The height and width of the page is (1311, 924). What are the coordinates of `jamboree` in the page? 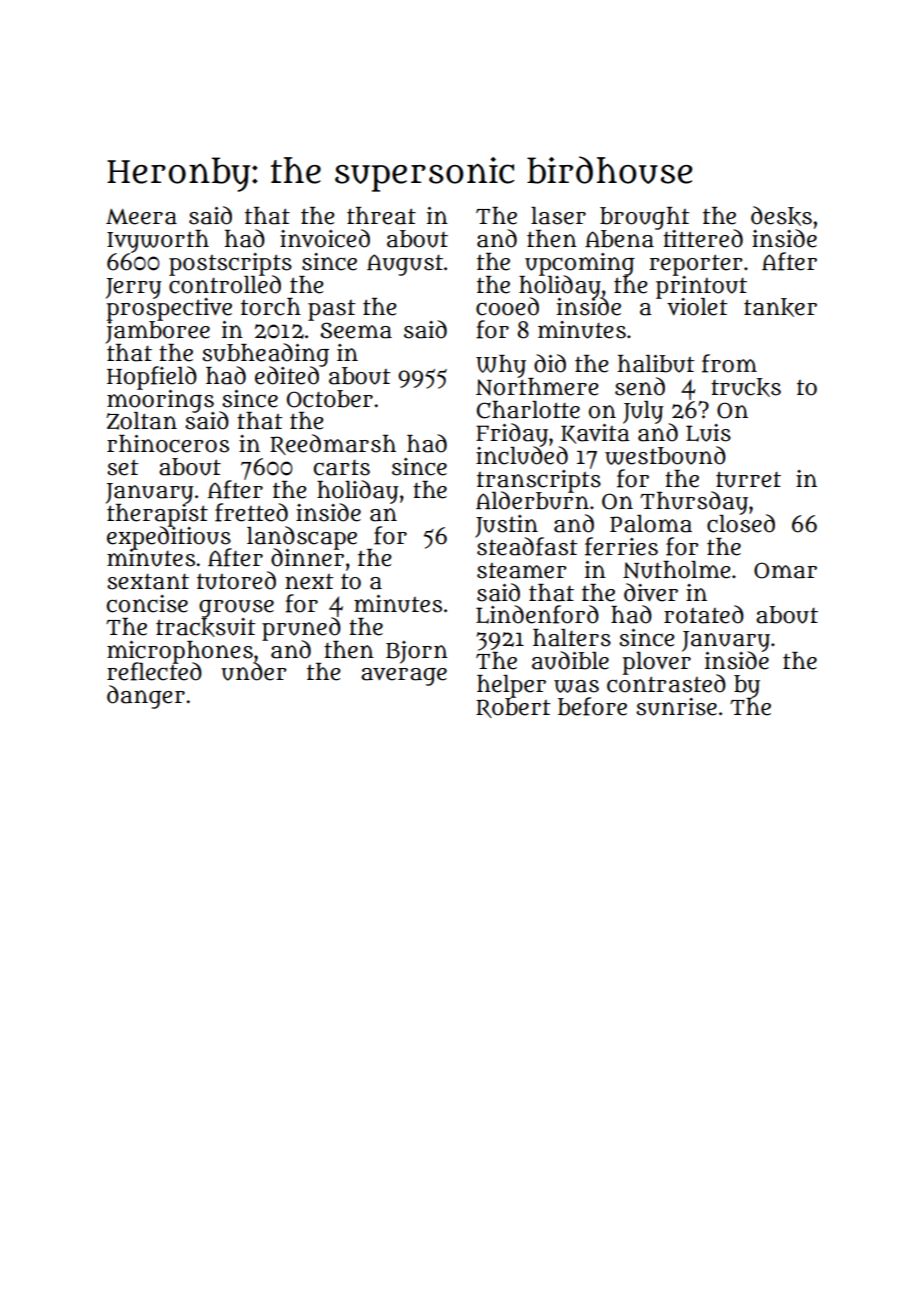 It's located at (158, 332).
